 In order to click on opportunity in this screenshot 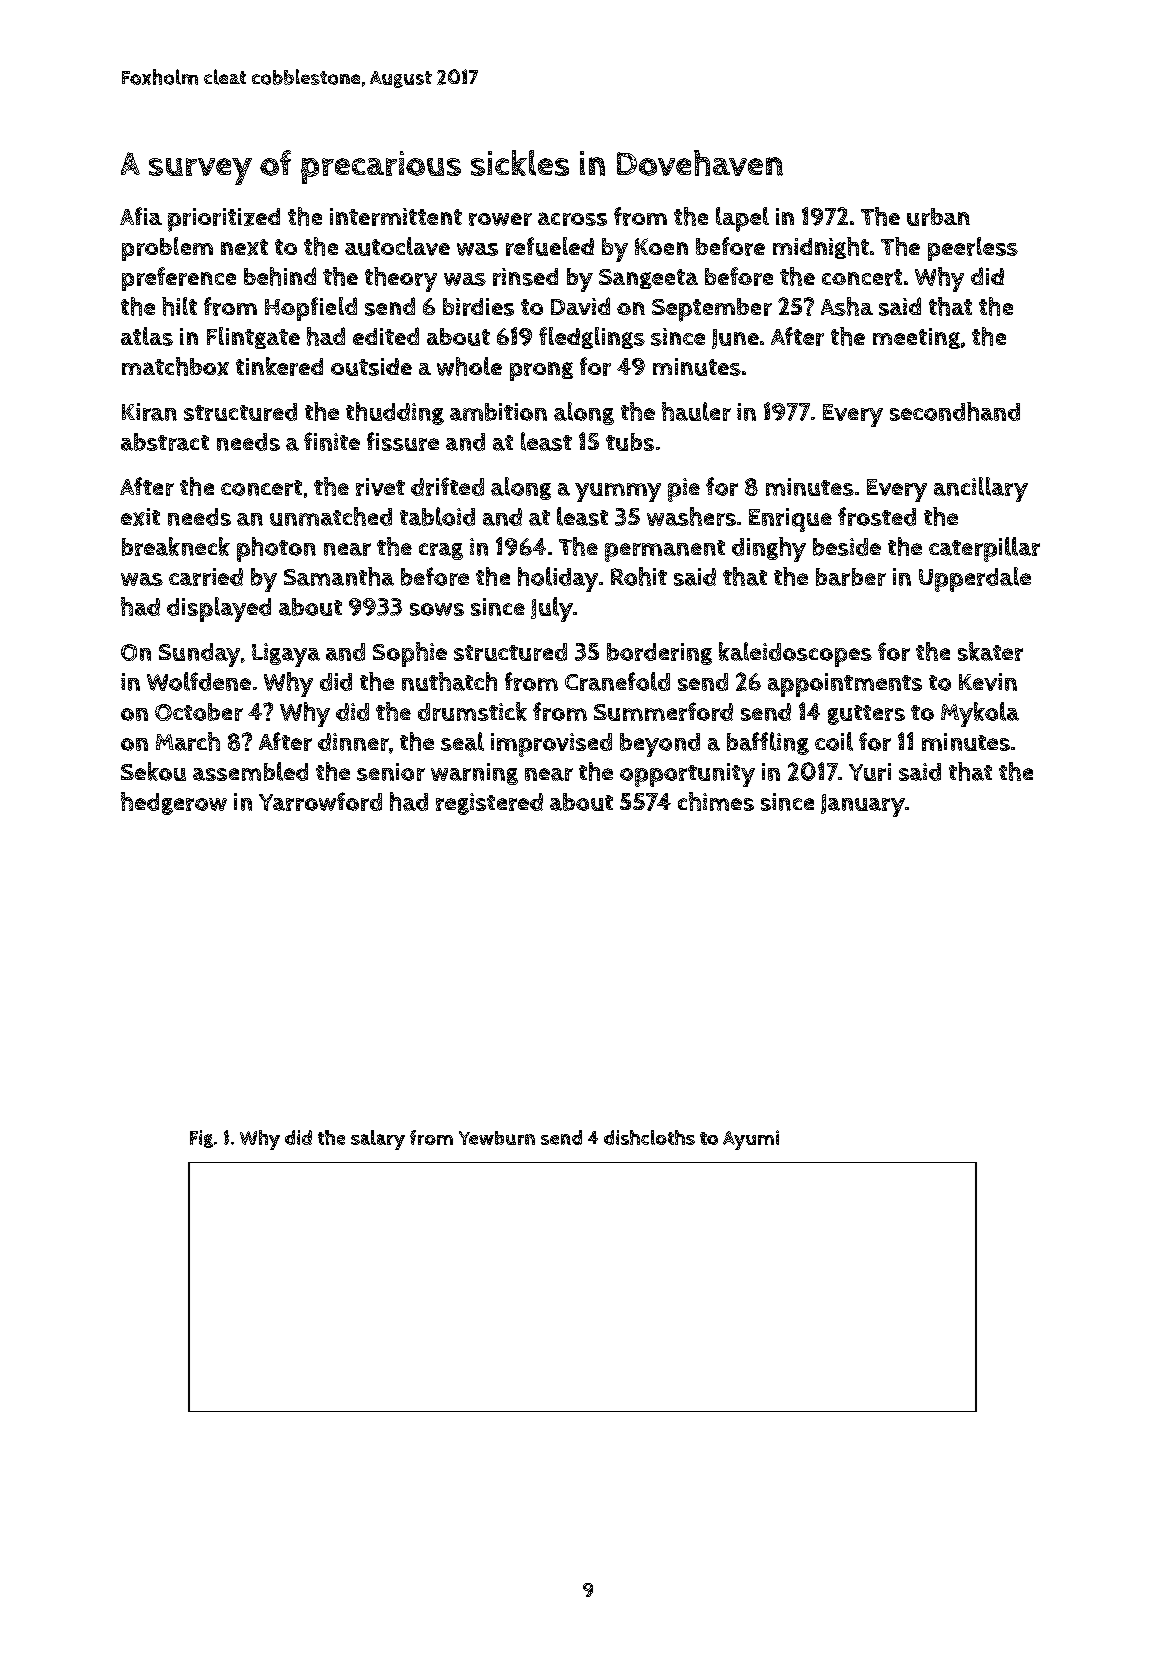, I will do `click(687, 775)`.
